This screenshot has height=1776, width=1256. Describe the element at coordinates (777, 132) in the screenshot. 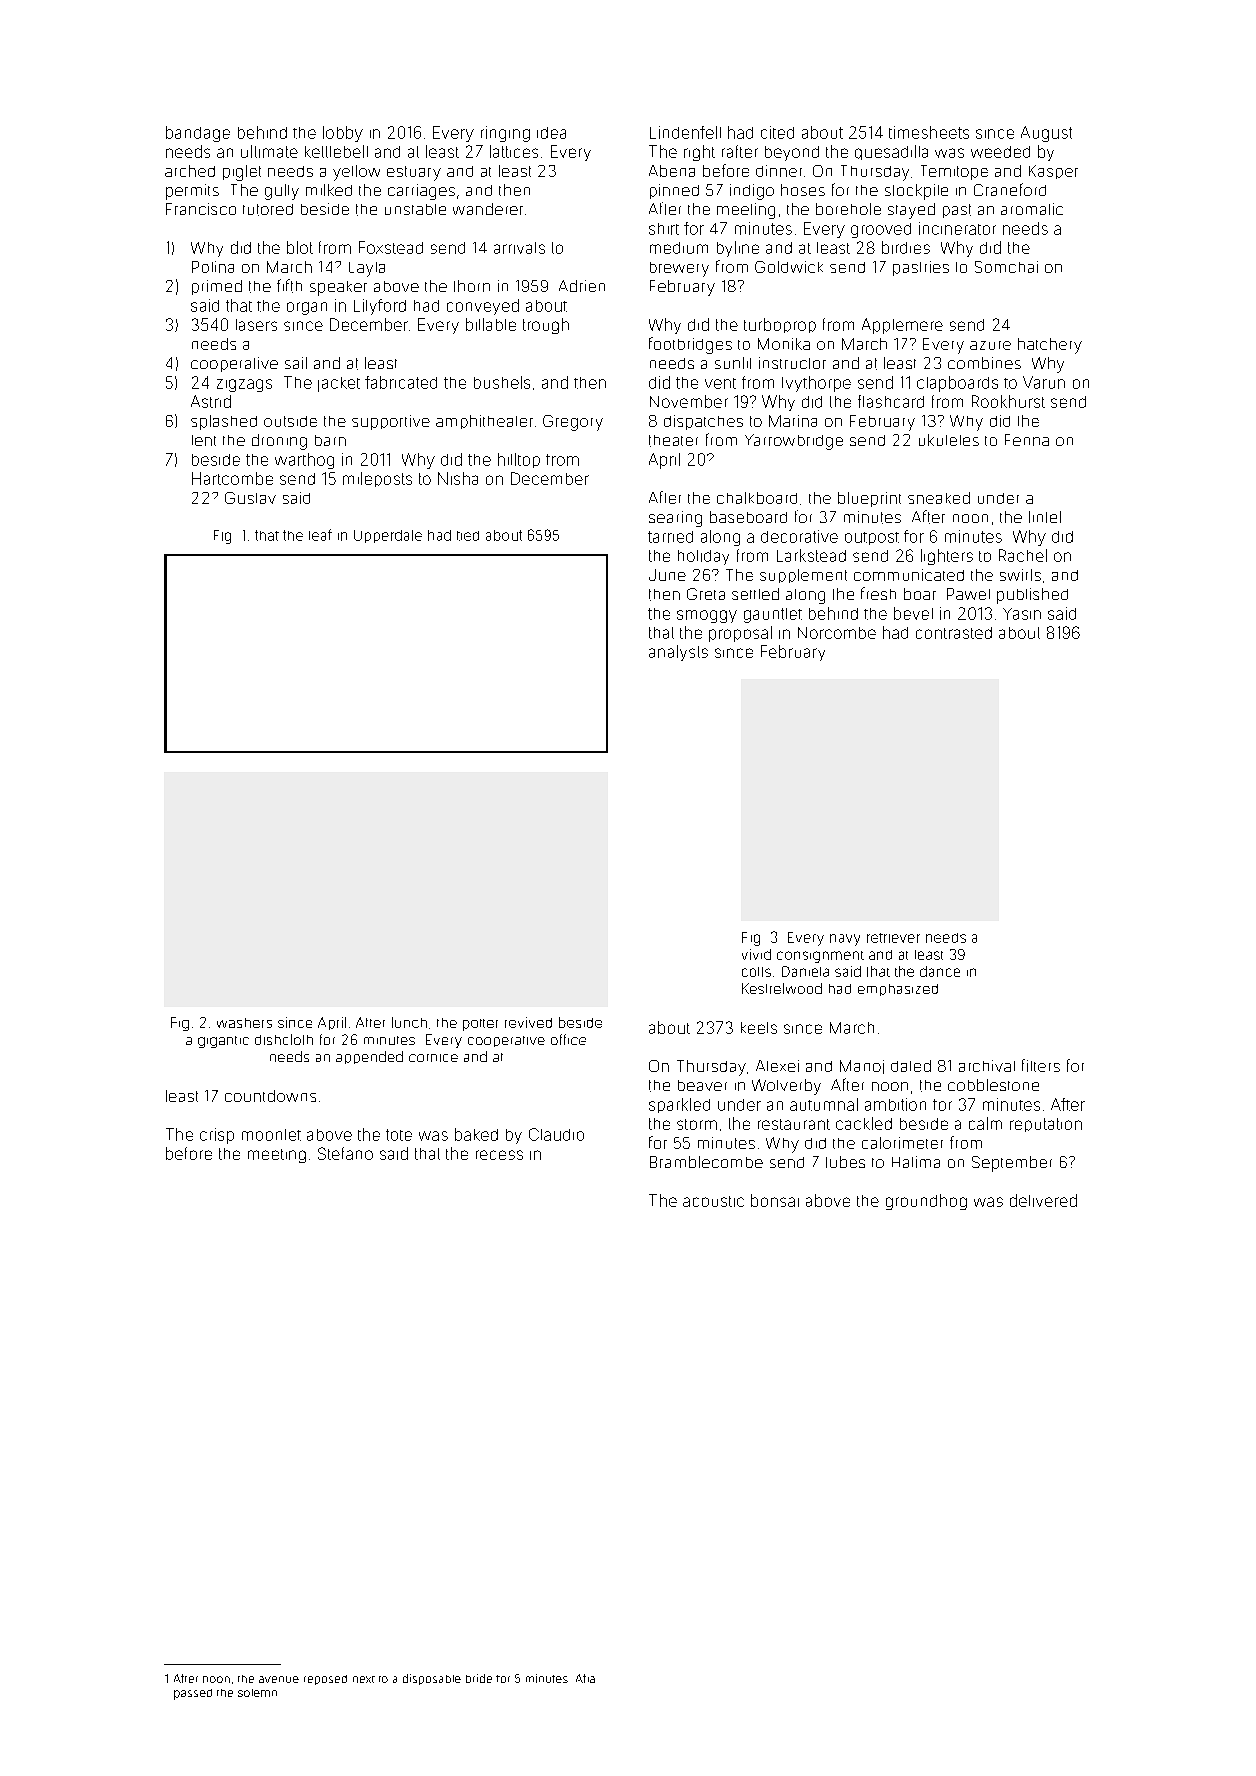

I see `cited` at that location.
